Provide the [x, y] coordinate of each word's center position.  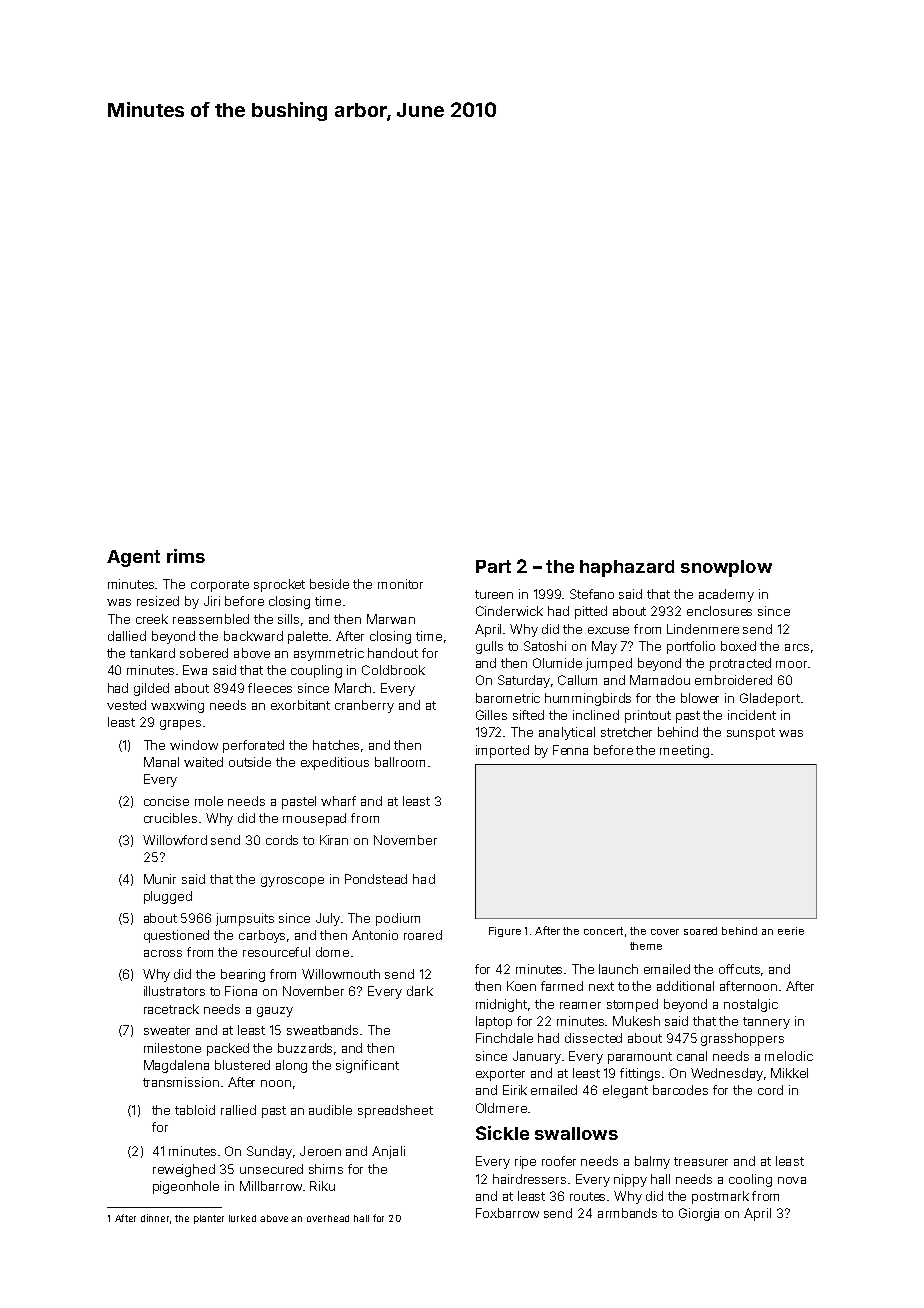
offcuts [739, 969]
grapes [180, 725]
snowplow [726, 568]
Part [493, 566]
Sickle [502, 1133]
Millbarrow [271, 1186]
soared [700, 931]
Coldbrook [393, 670]
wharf [338, 801]
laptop [494, 1022]
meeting [684, 751]
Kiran [334, 840]
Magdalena [176, 1066]
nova [792, 1180]
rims [186, 556]
